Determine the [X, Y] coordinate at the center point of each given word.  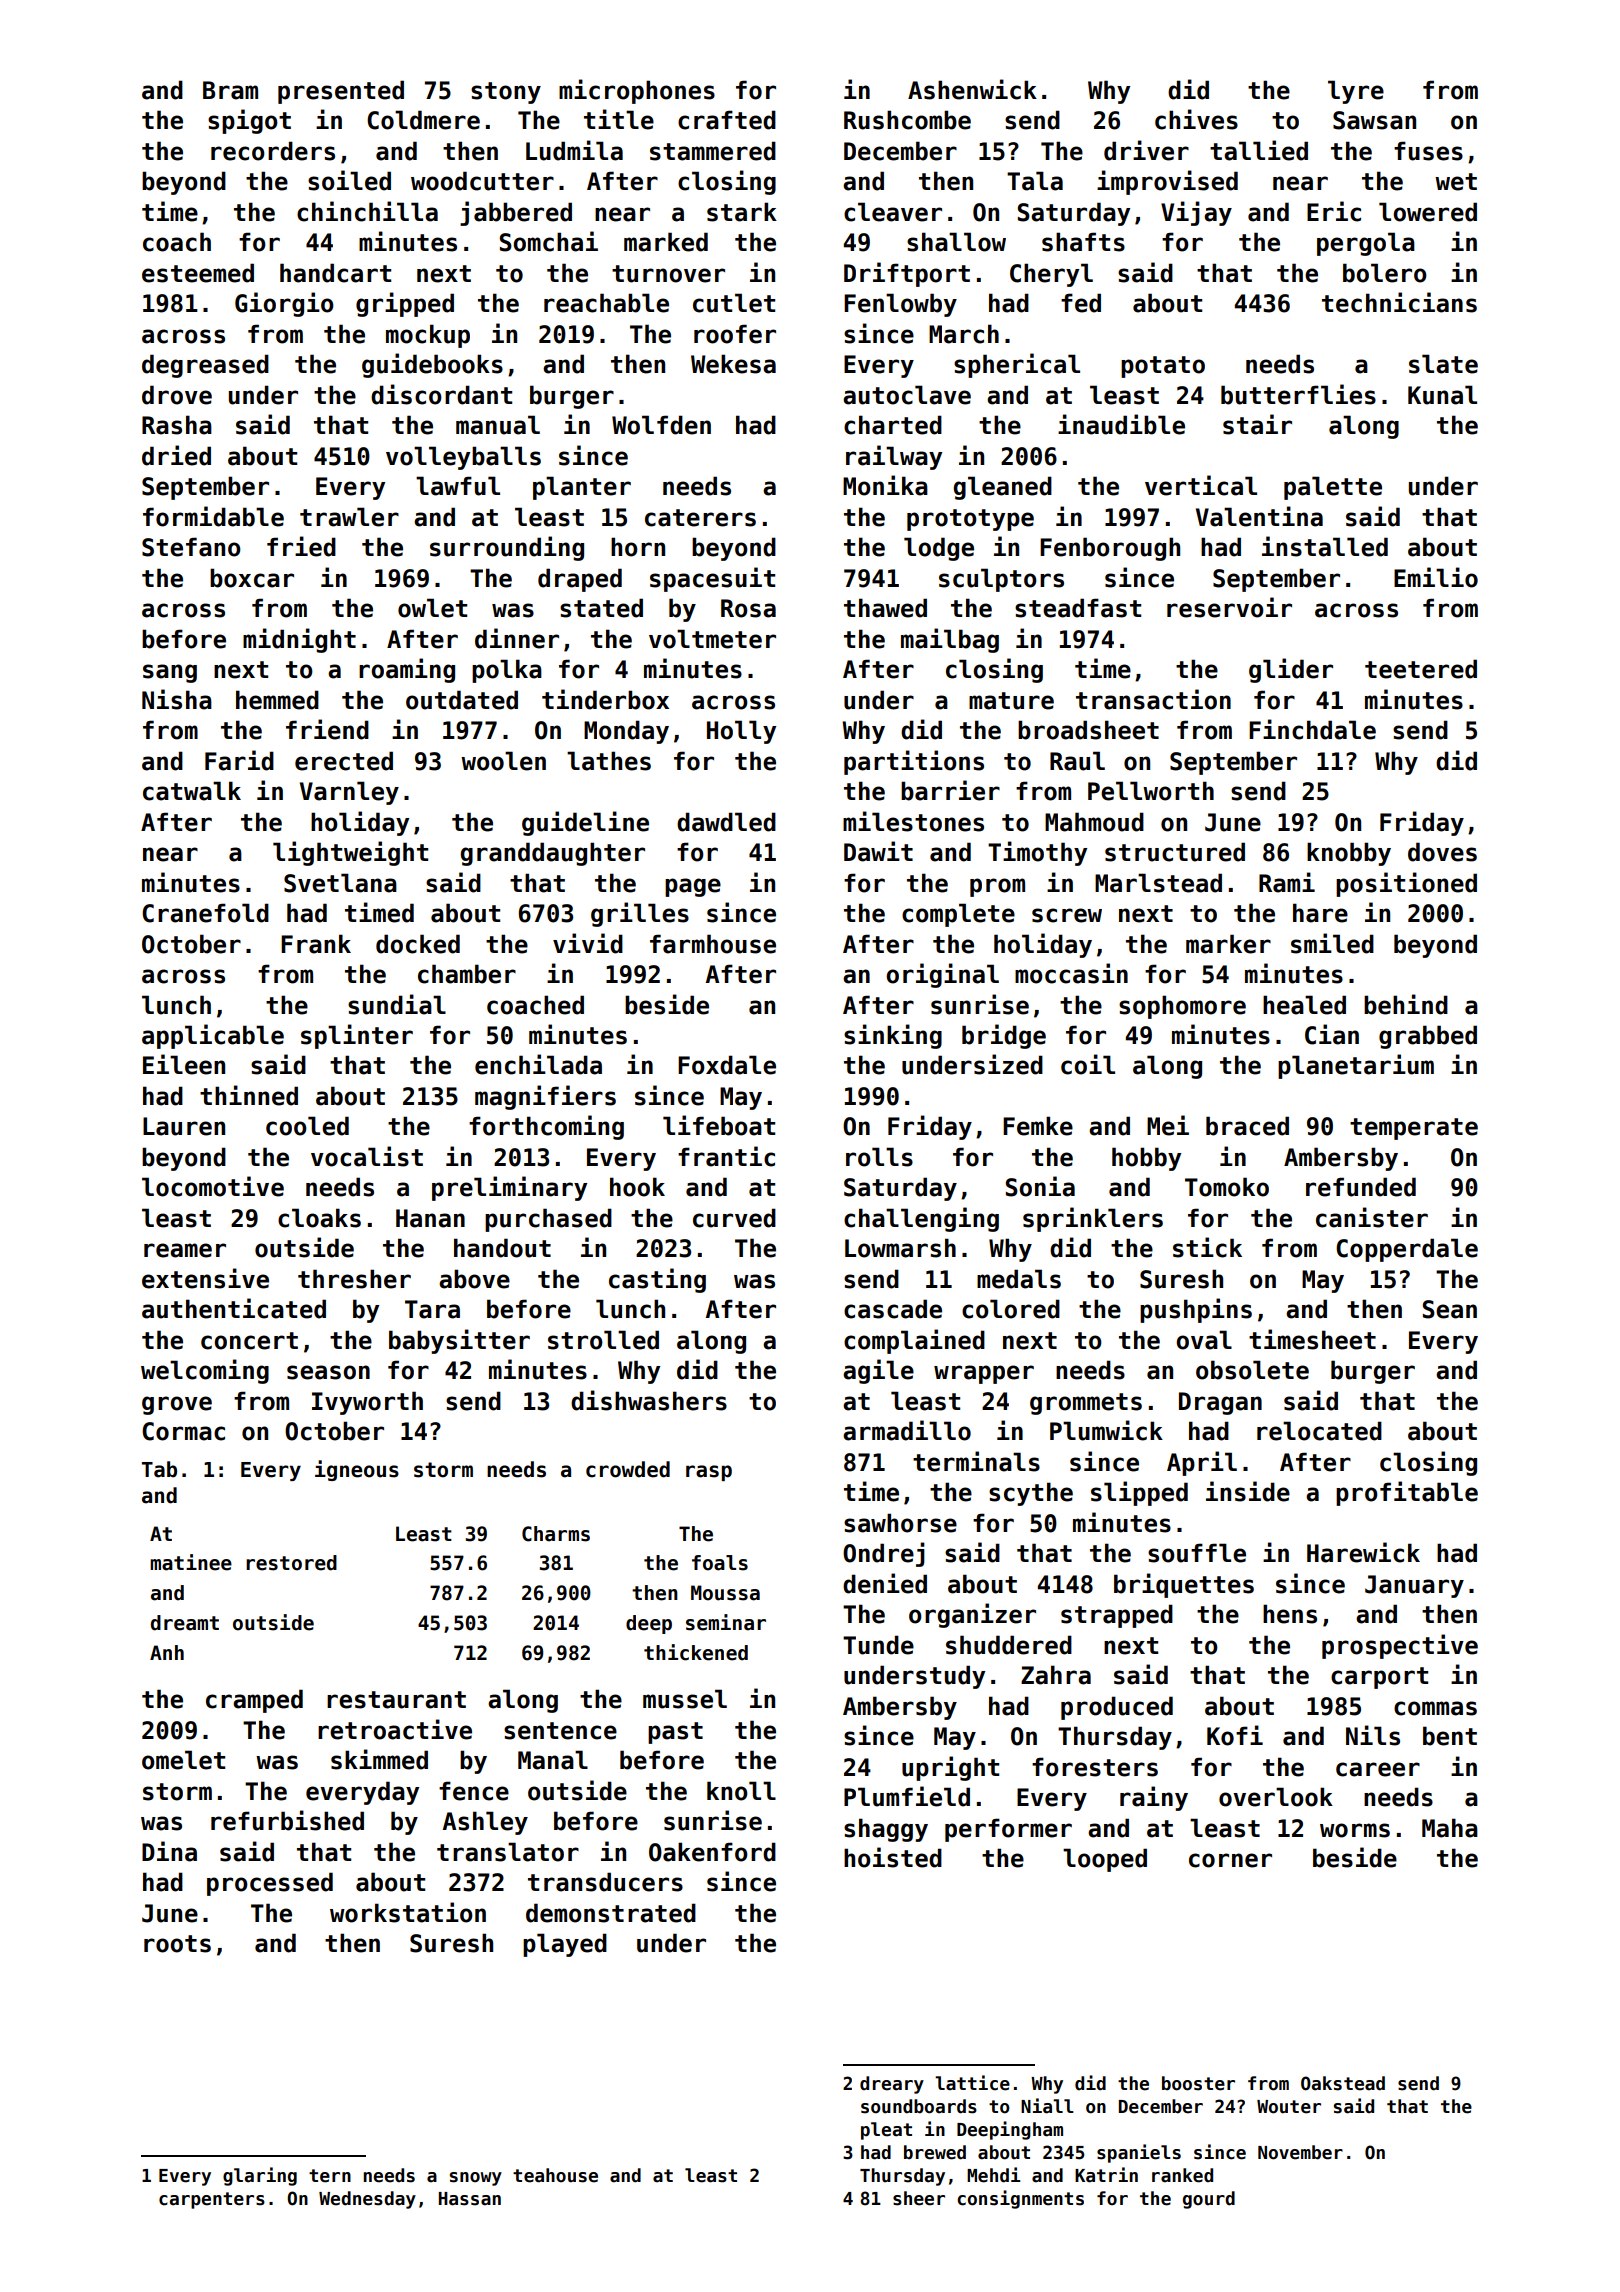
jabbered [516, 213]
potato [1163, 367]
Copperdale [1407, 1250]
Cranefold [205, 913]
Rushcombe [907, 120]
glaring [260, 2176]
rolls [879, 1157]
